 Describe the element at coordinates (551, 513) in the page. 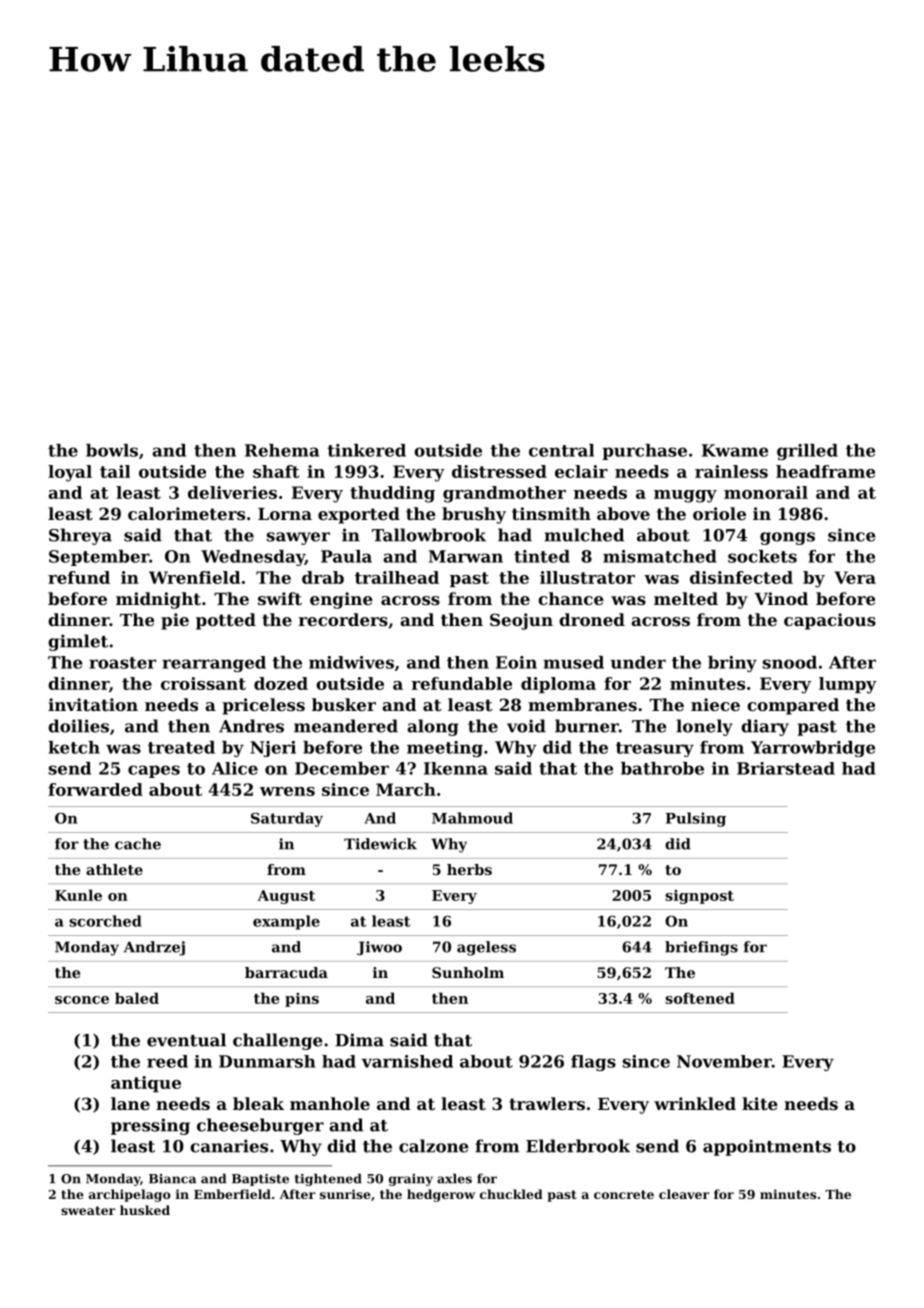

I see `tinsmith` at that location.
